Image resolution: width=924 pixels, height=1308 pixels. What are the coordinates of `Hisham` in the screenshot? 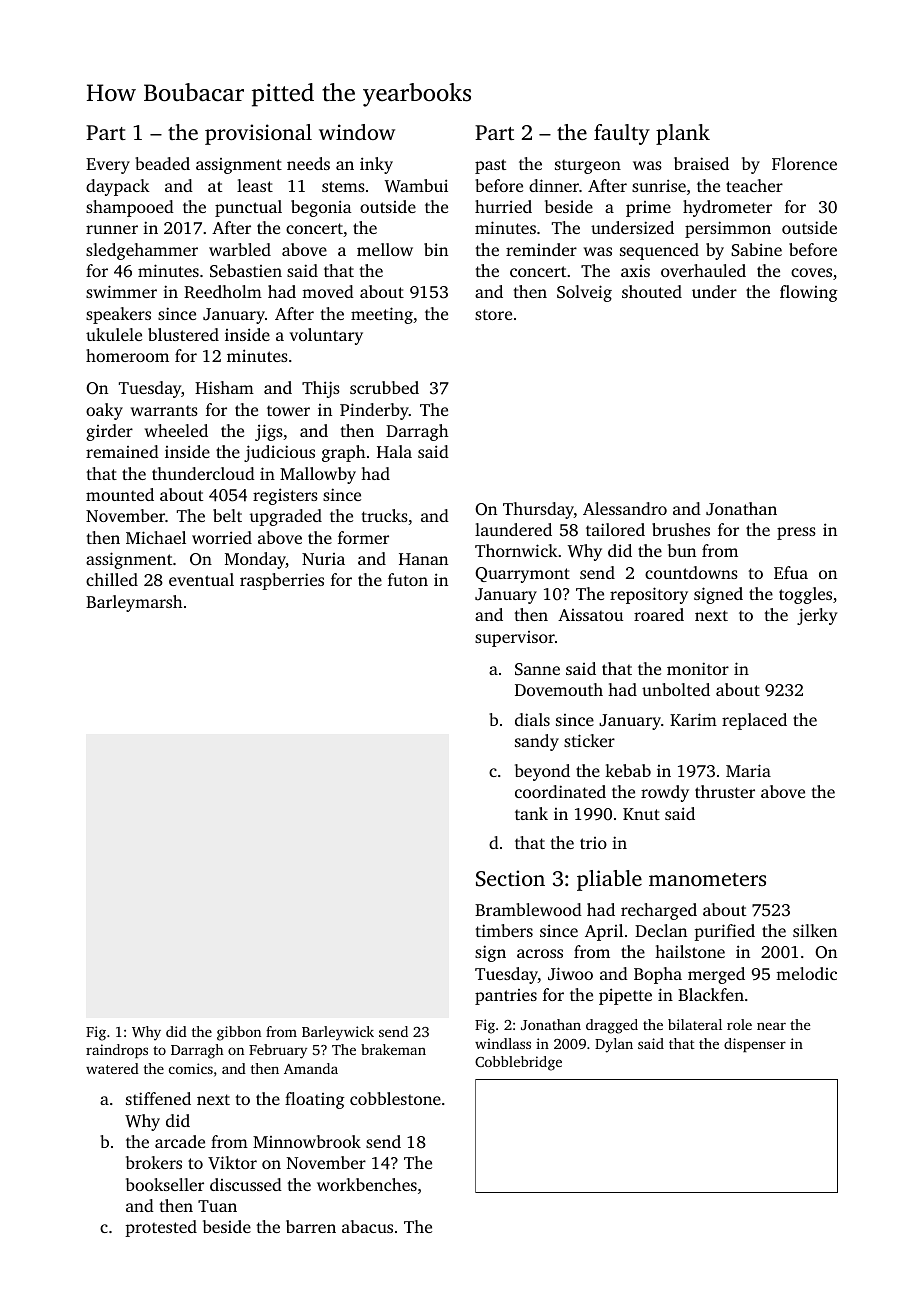 It's located at (224, 387).
